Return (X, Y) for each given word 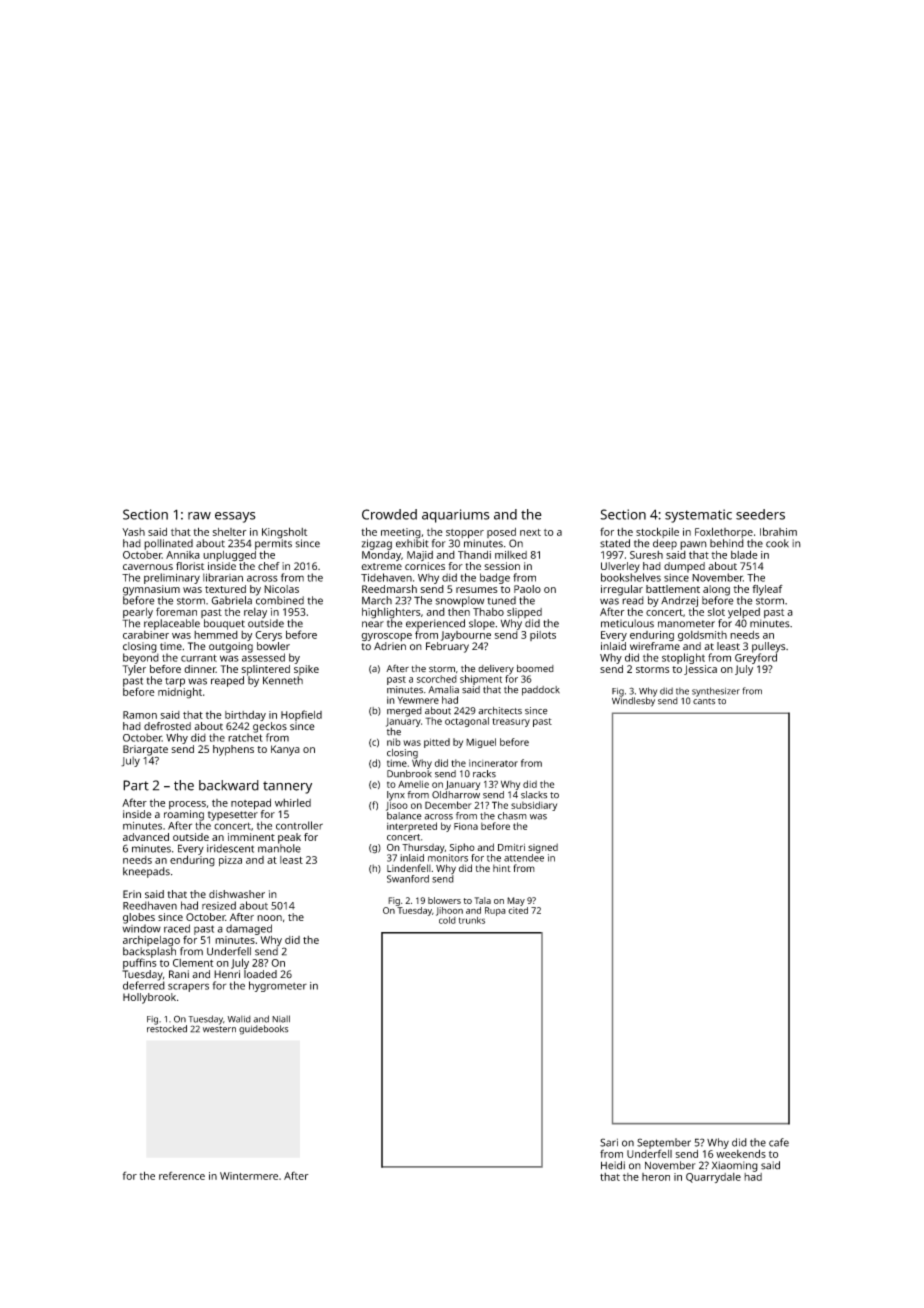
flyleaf (767, 590)
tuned (501, 600)
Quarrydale (713, 1178)
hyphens (233, 750)
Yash (133, 532)
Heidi (613, 1165)
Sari (609, 1142)
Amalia (443, 690)
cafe (779, 1142)
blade (744, 554)
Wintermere (249, 1176)
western (219, 1029)
